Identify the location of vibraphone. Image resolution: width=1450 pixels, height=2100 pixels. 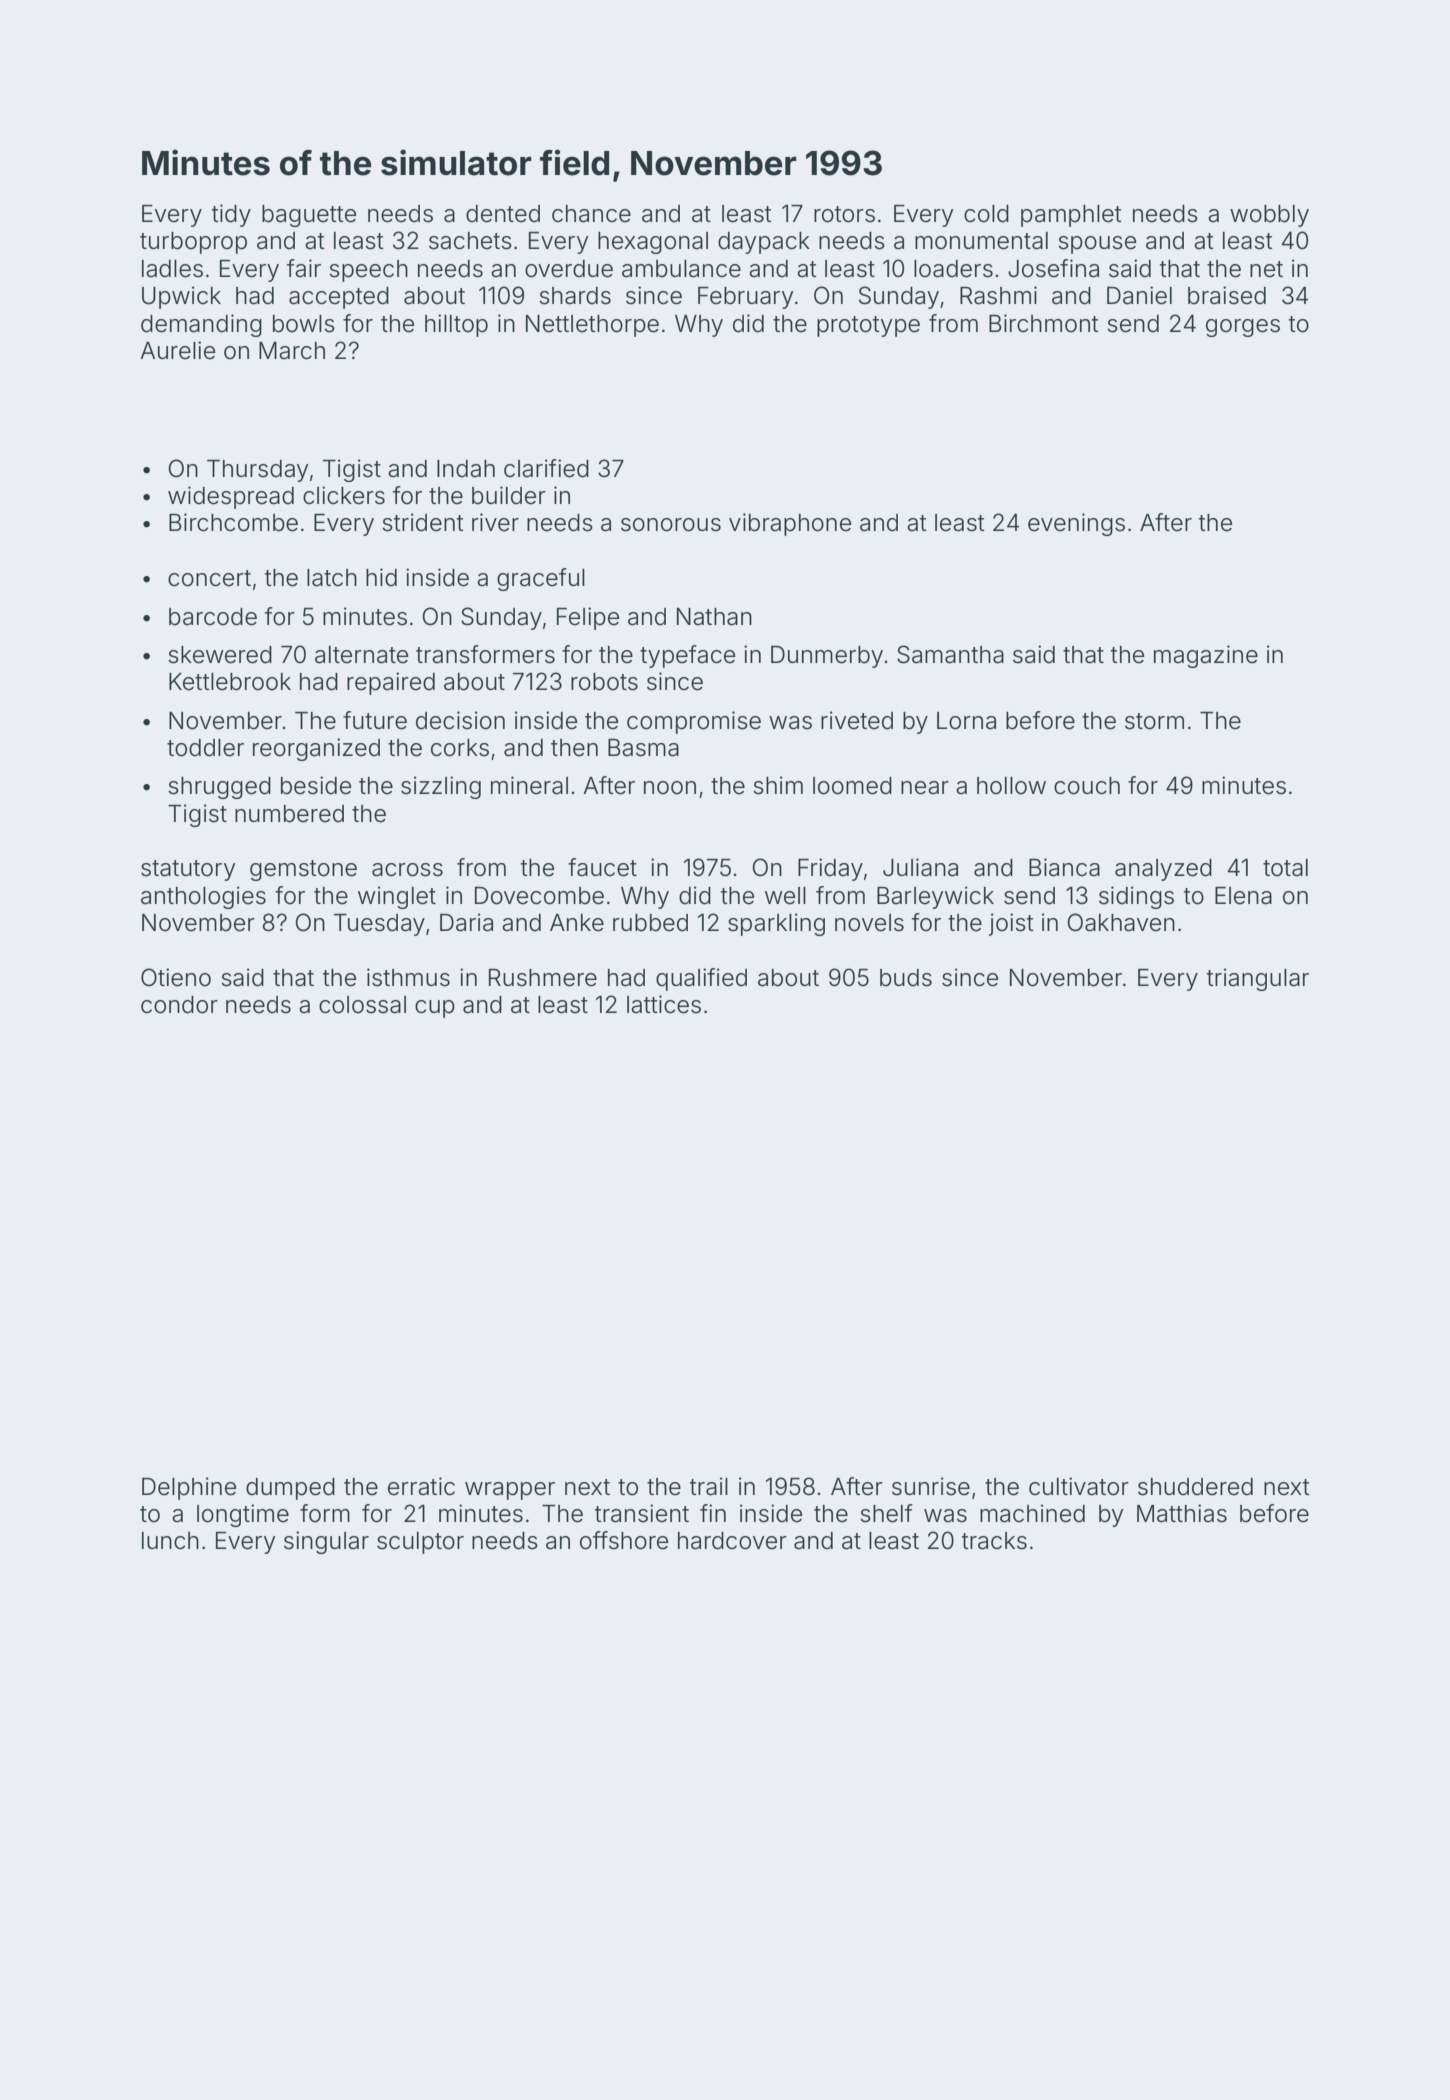
(790, 524).
